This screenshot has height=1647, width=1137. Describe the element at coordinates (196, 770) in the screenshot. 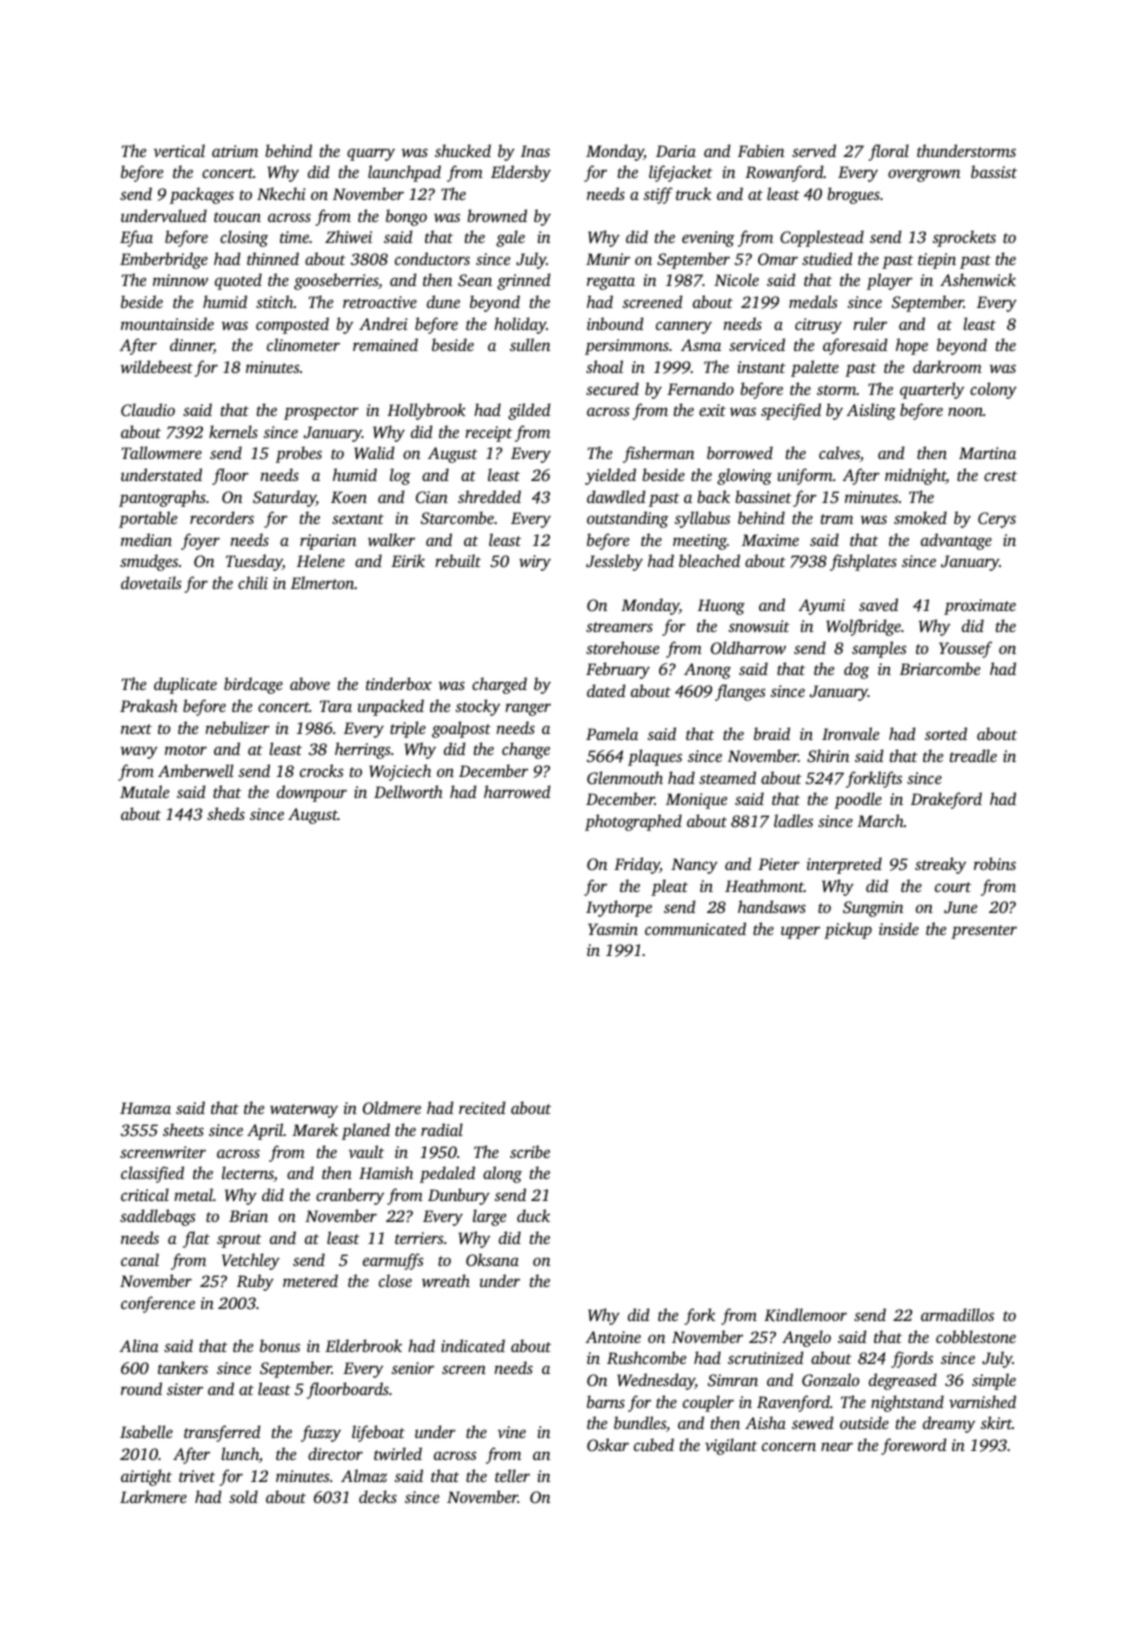

I see `Amberwell` at that location.
